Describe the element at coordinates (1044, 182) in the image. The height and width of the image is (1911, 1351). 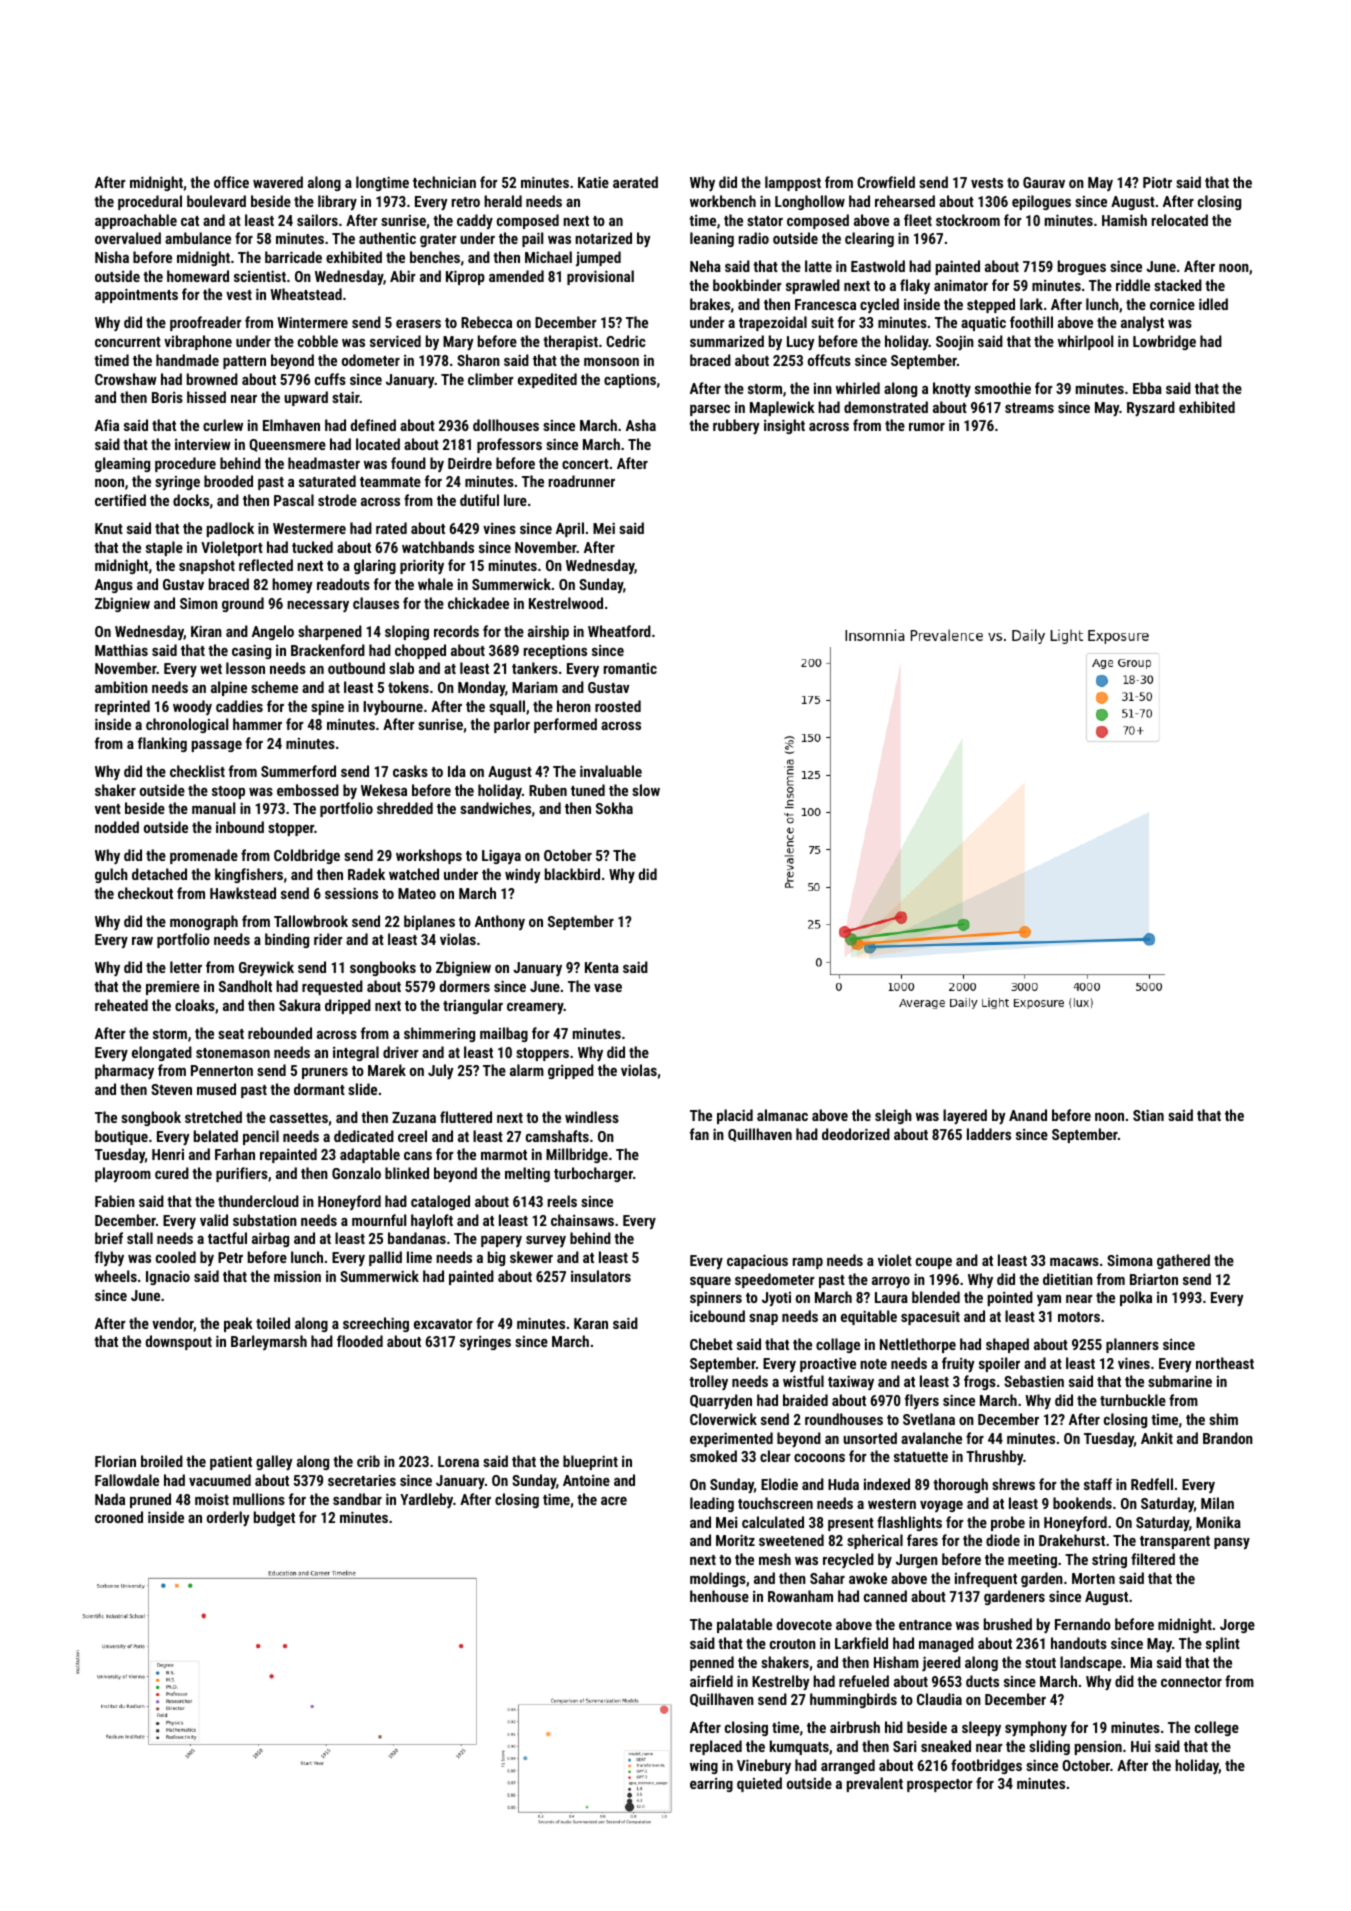
I see `Gaurav` at that location.
